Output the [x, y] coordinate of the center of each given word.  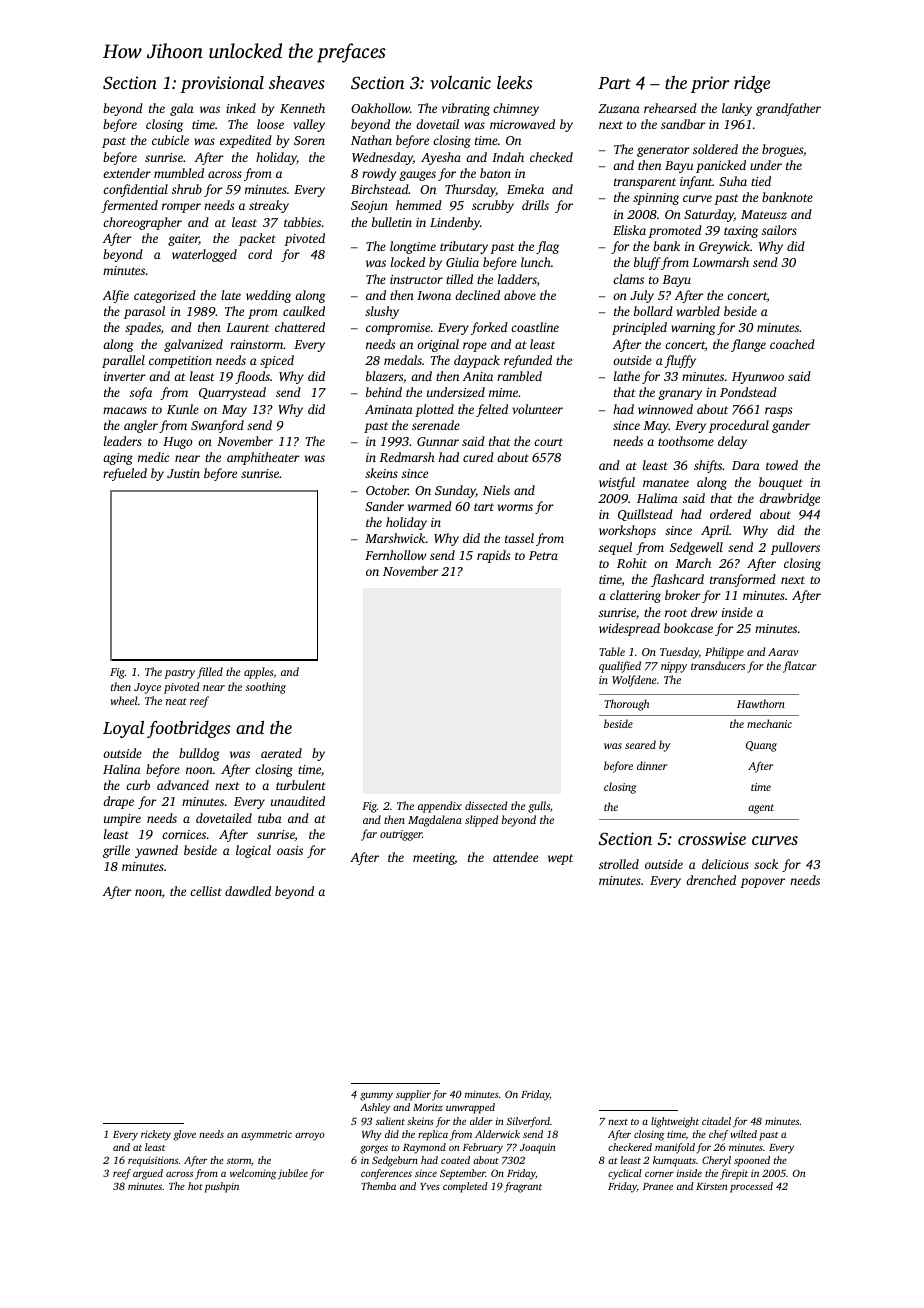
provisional [222, 84]
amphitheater [263, 458]
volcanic [460, 82]
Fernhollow [395, 555]
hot [195, 1186]
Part [614, 83]
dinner [652, 765]
